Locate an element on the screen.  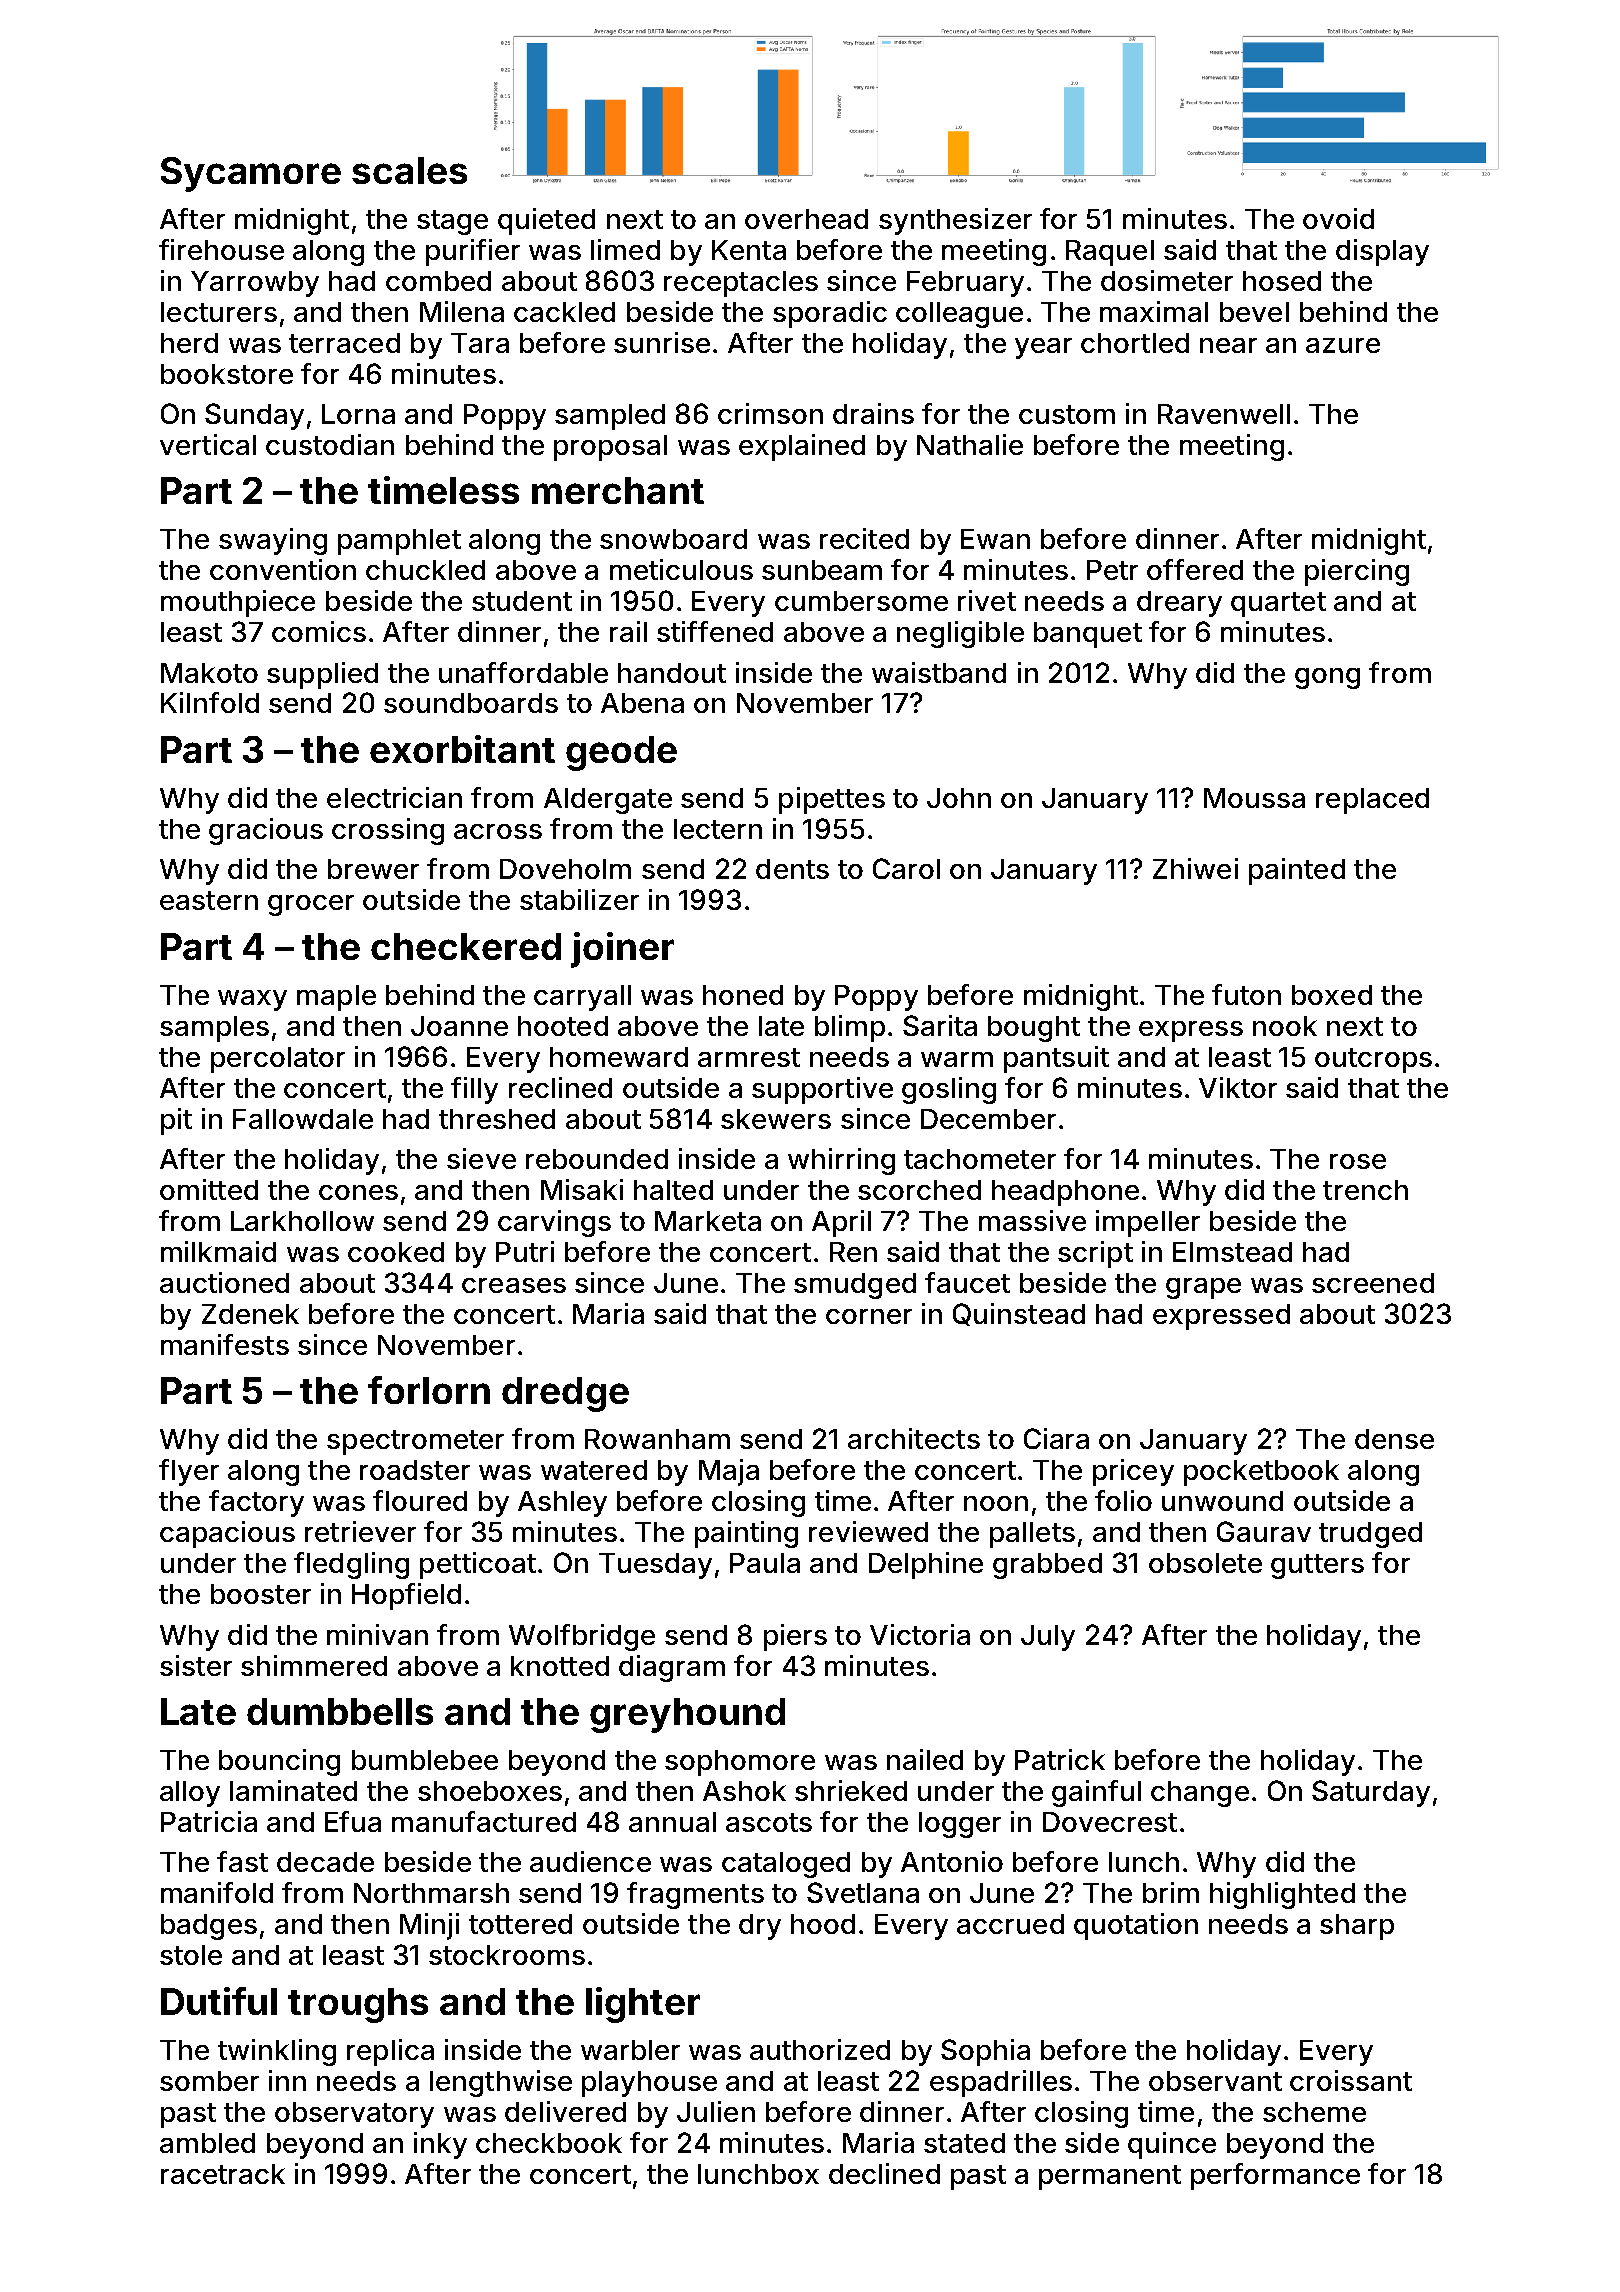
creases is located at coordinates (514, 1285).
